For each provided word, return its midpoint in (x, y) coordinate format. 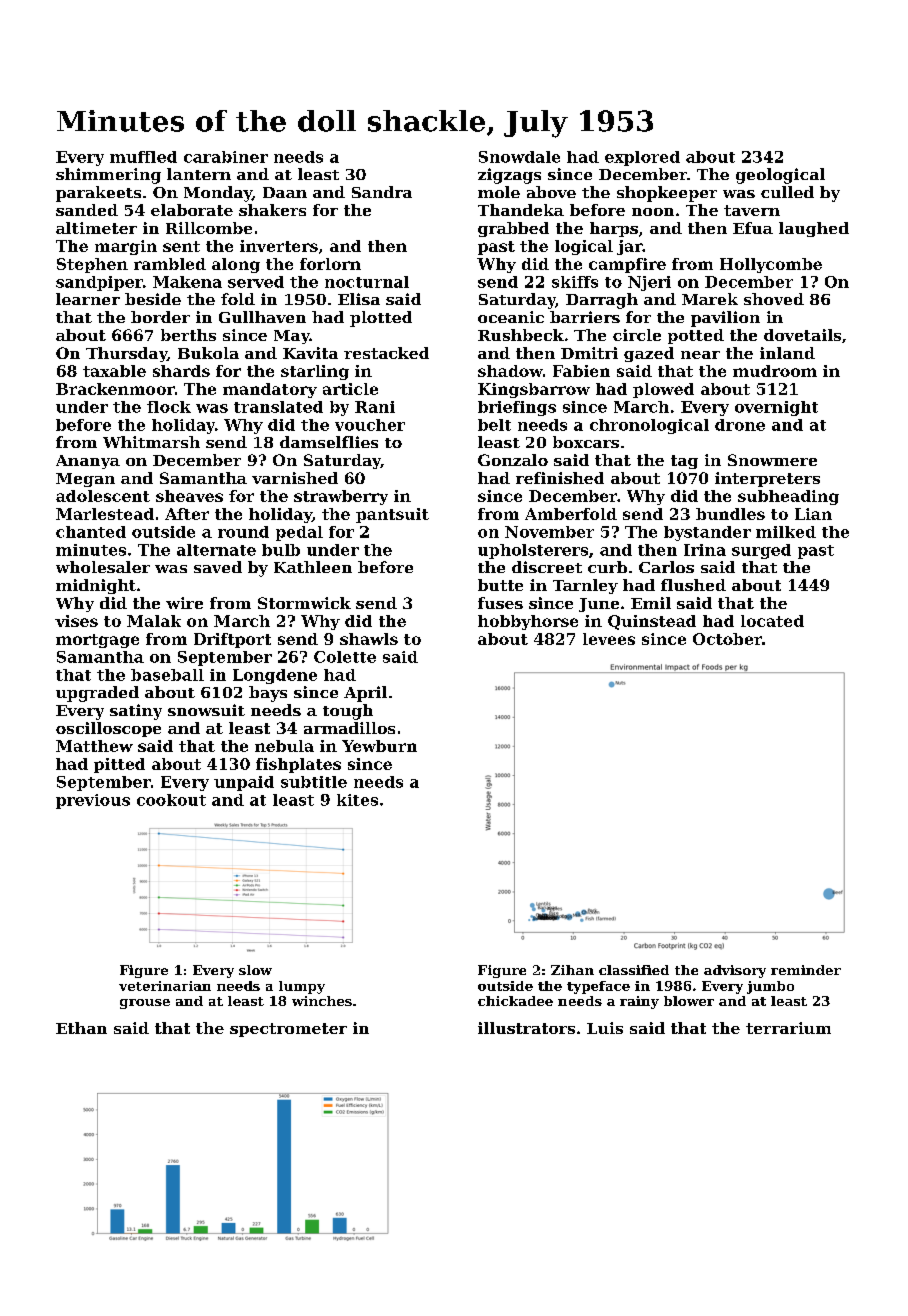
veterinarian (165, 986)
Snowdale (519, 157)
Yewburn (379, 746)
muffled (143, 157)
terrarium (788, 1028)
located (772, 621)
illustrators (526, 1028)
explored (642, 158)
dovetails (802, 335)
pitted (119, 765)
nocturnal (367, 282)
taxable (114, 371)
